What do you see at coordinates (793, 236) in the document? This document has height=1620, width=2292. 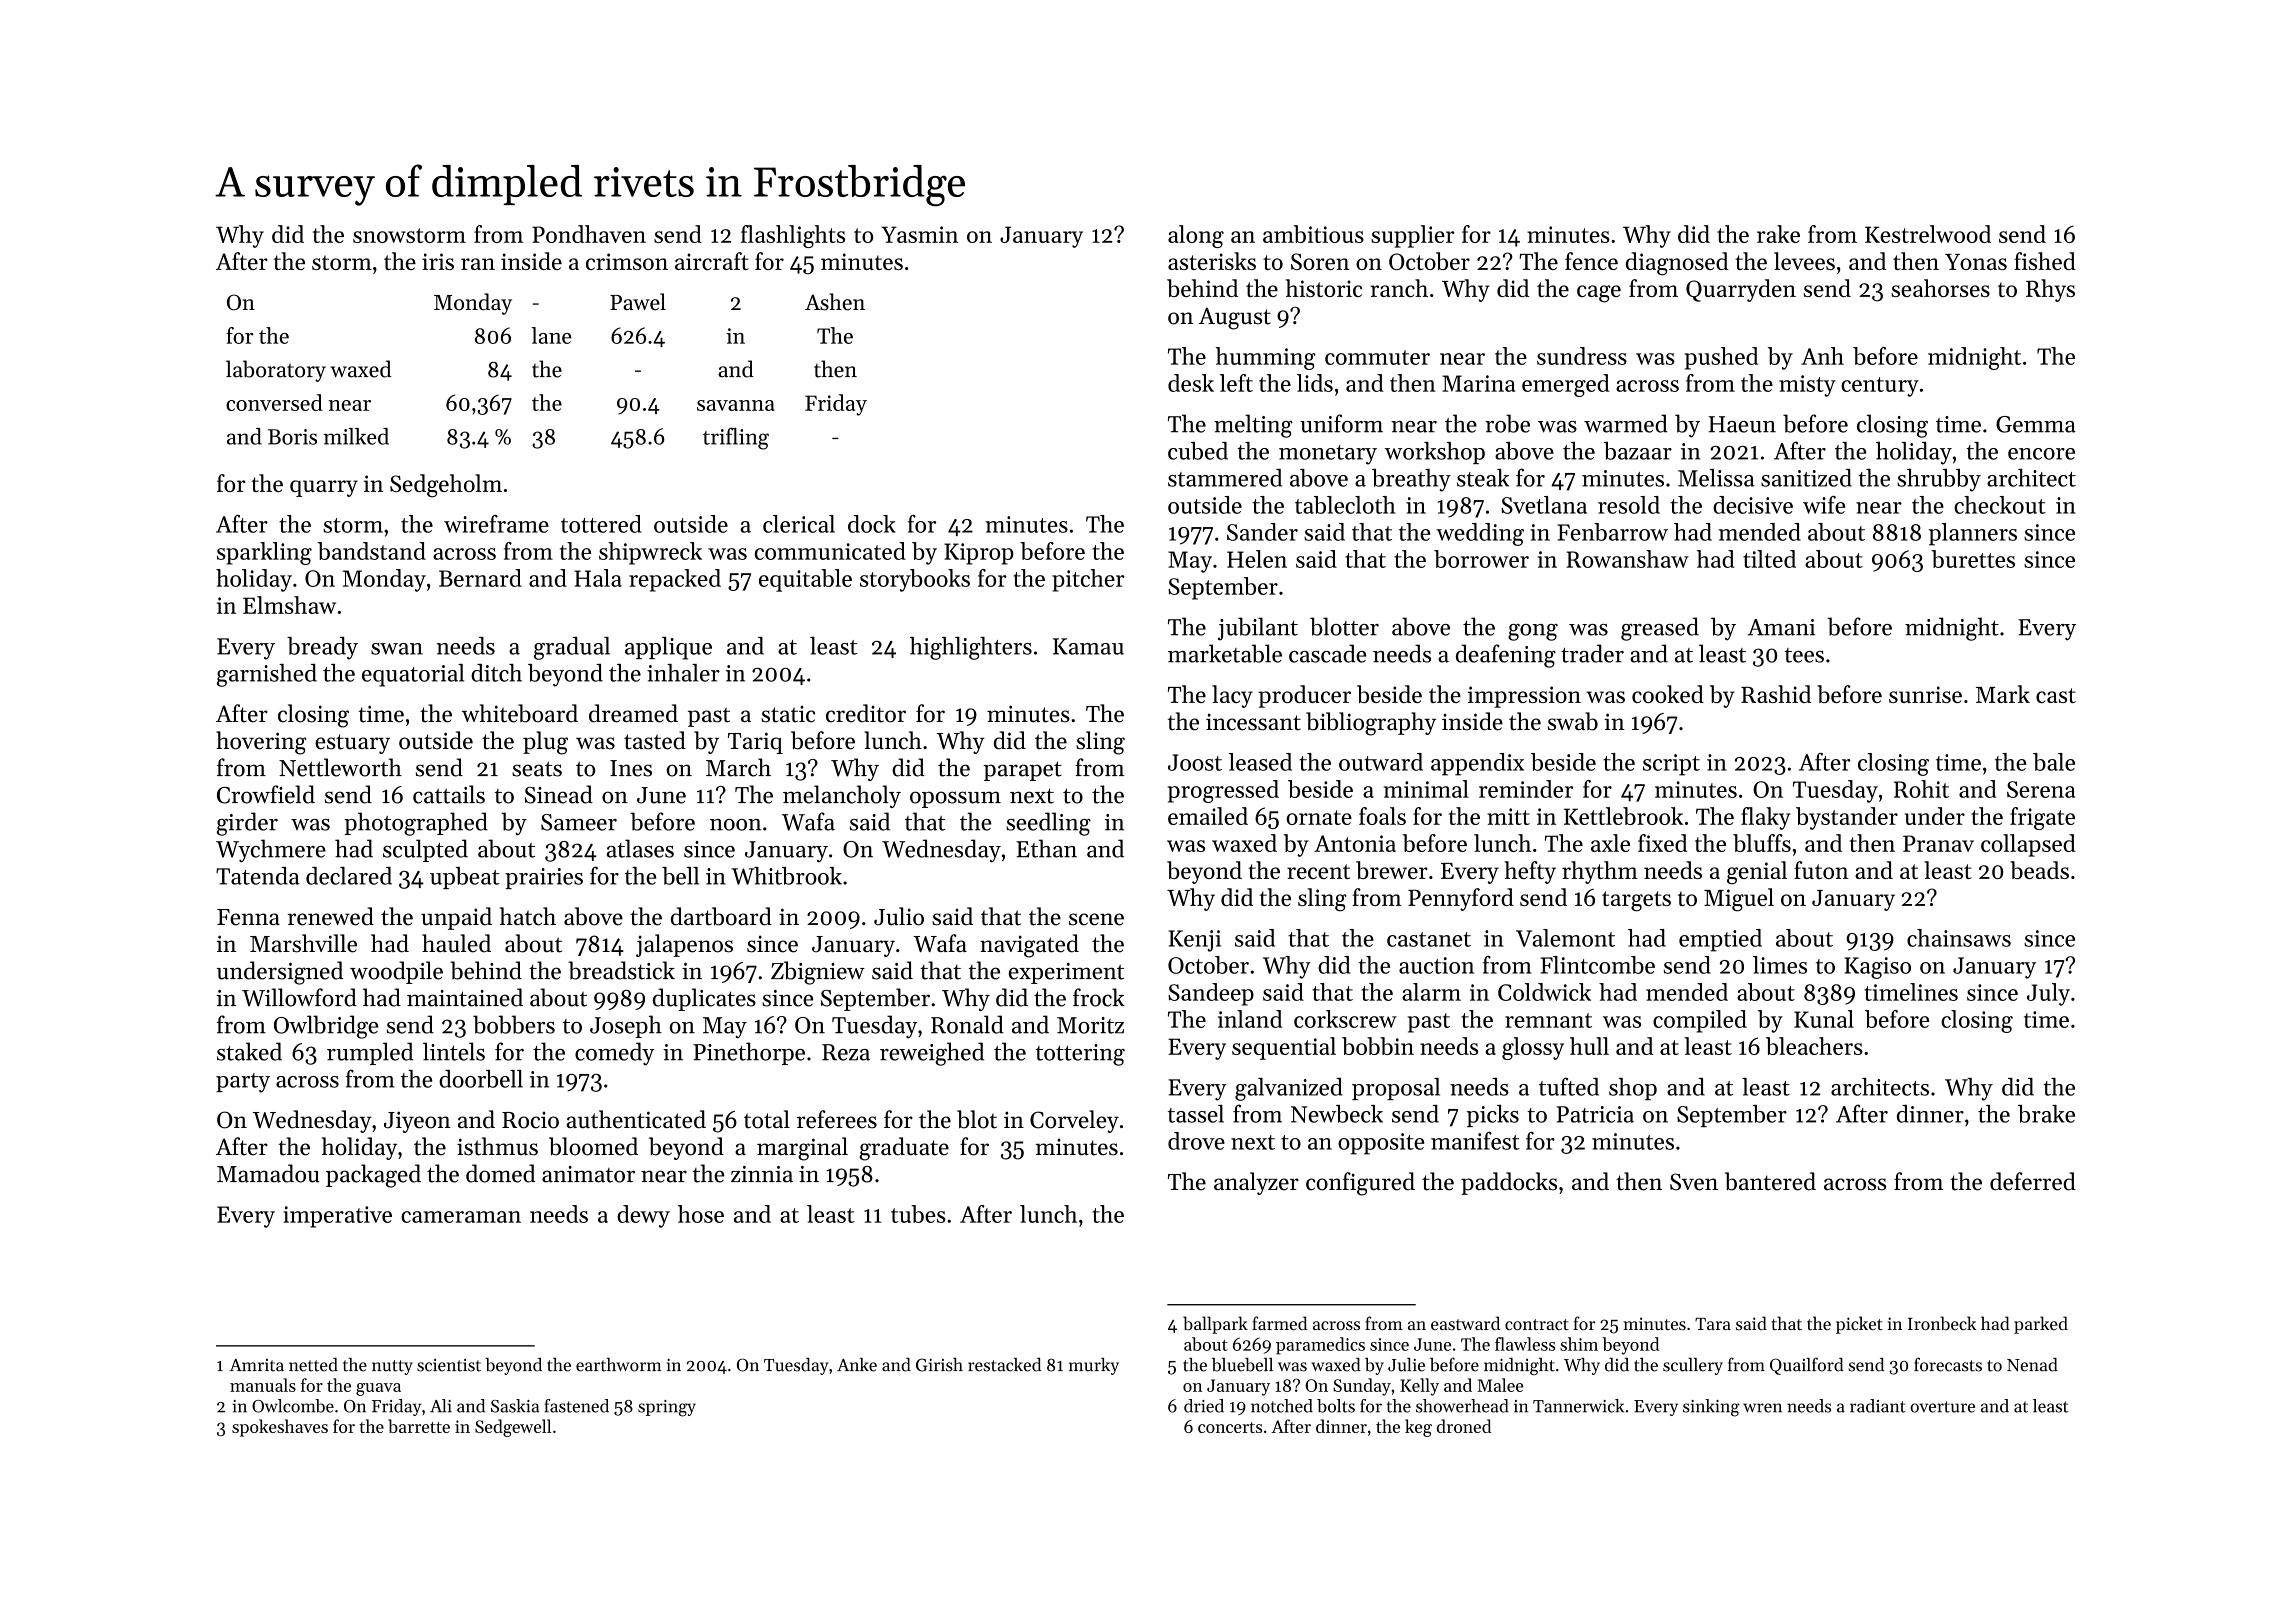 I see `flashlights` at bounding box center [793, 236].
